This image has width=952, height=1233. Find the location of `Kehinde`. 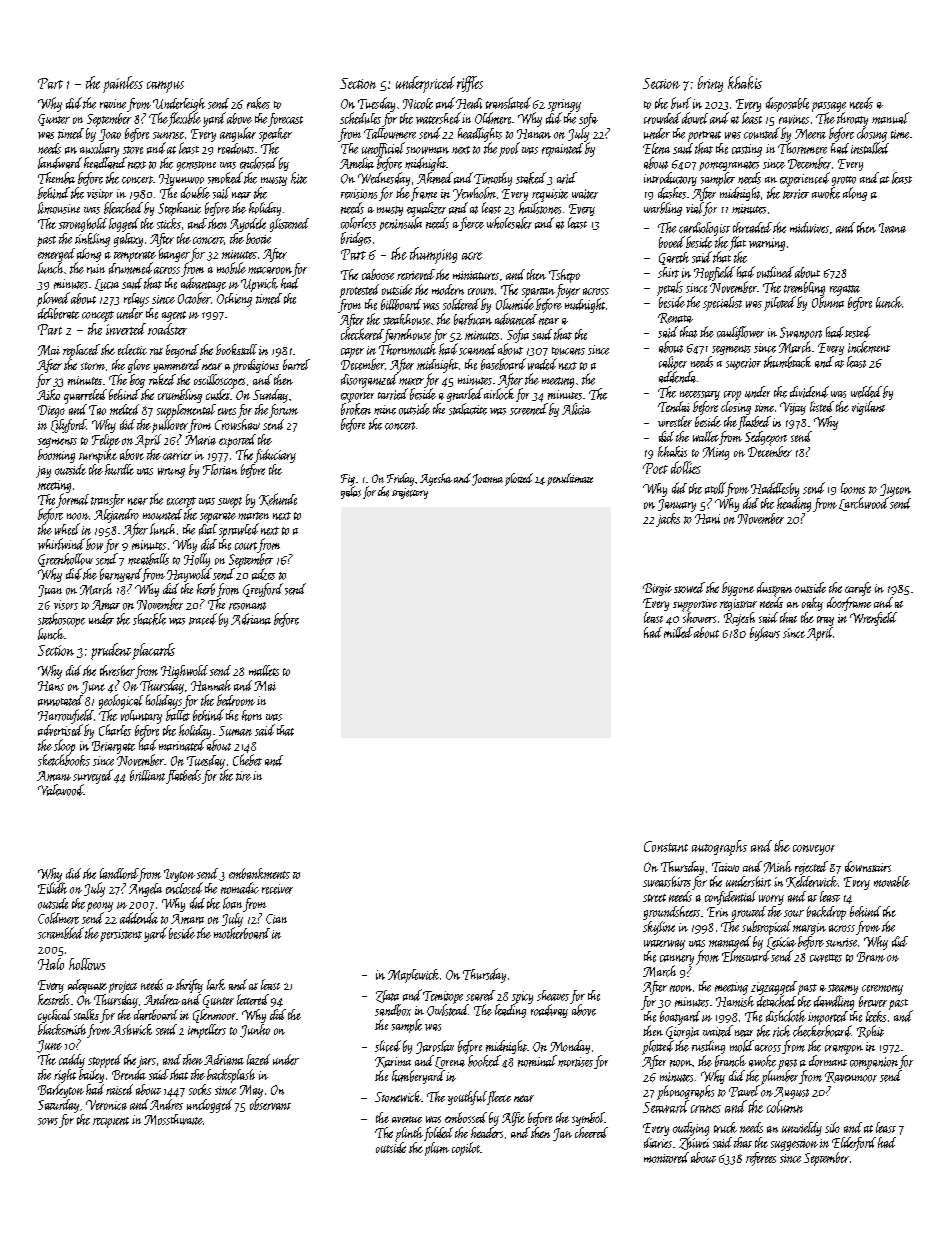

Kehinde is located at coordinates (278, 499).
